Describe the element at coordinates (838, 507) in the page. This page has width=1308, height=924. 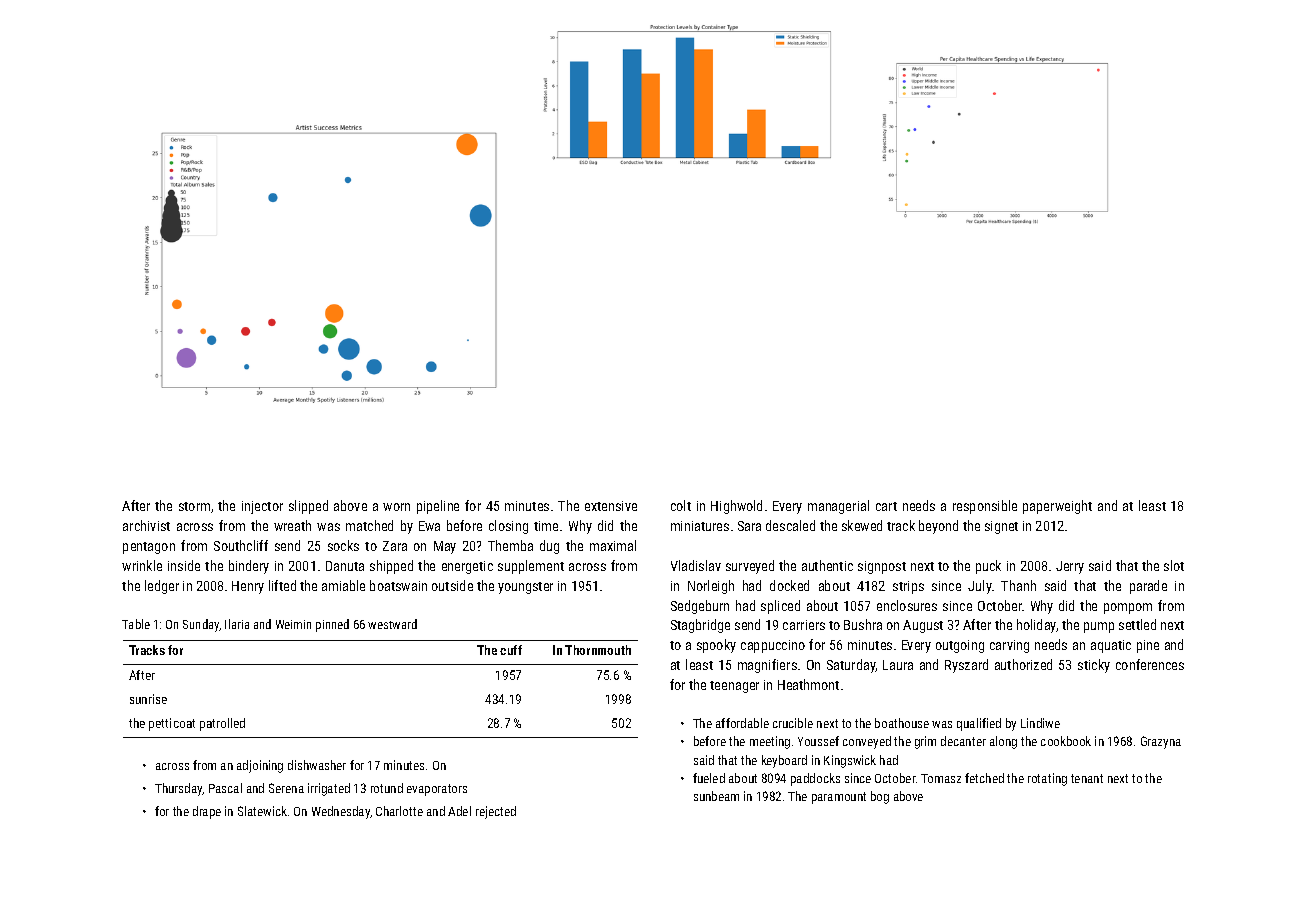
I see `managerial` at that location.
